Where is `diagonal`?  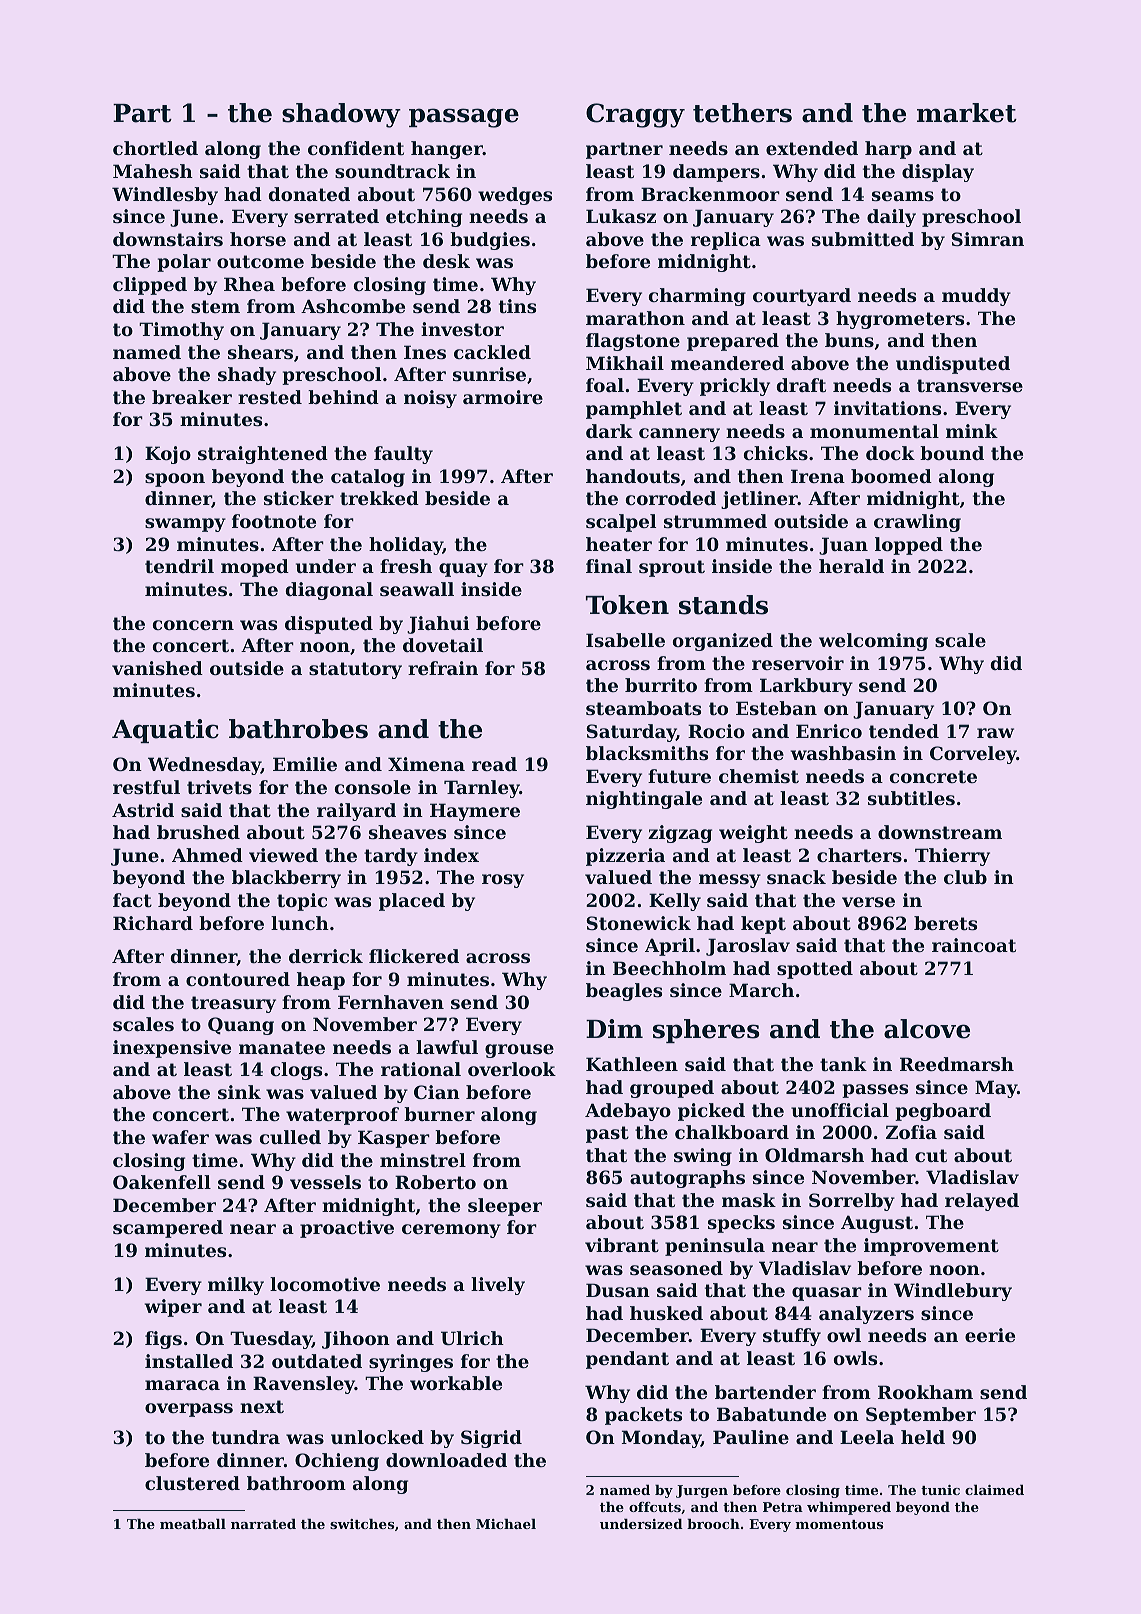 diagonal is located at coordinates (329, 591).
